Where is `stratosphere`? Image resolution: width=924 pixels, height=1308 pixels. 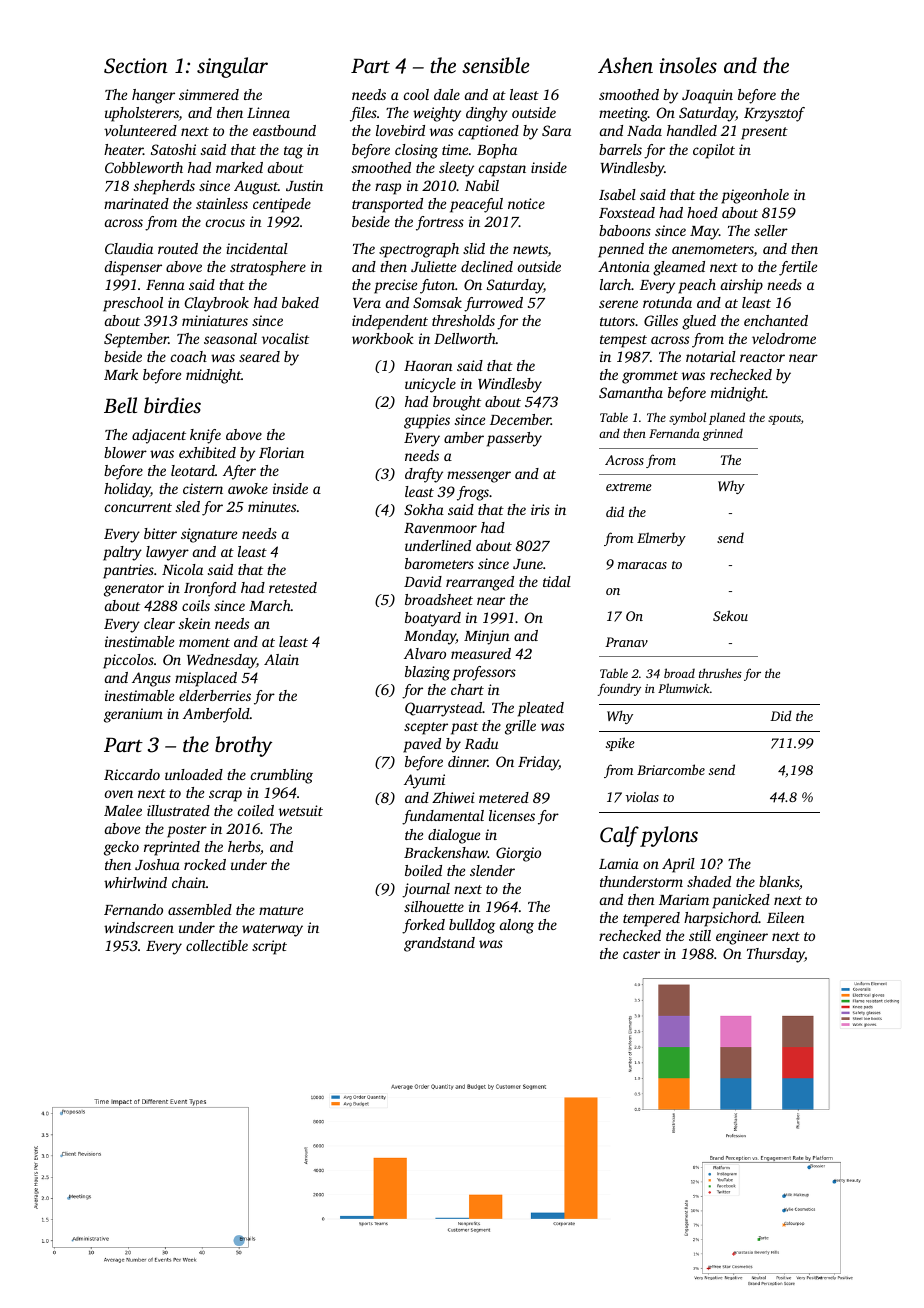 stratosphere is located at coordinates (268, 268).
